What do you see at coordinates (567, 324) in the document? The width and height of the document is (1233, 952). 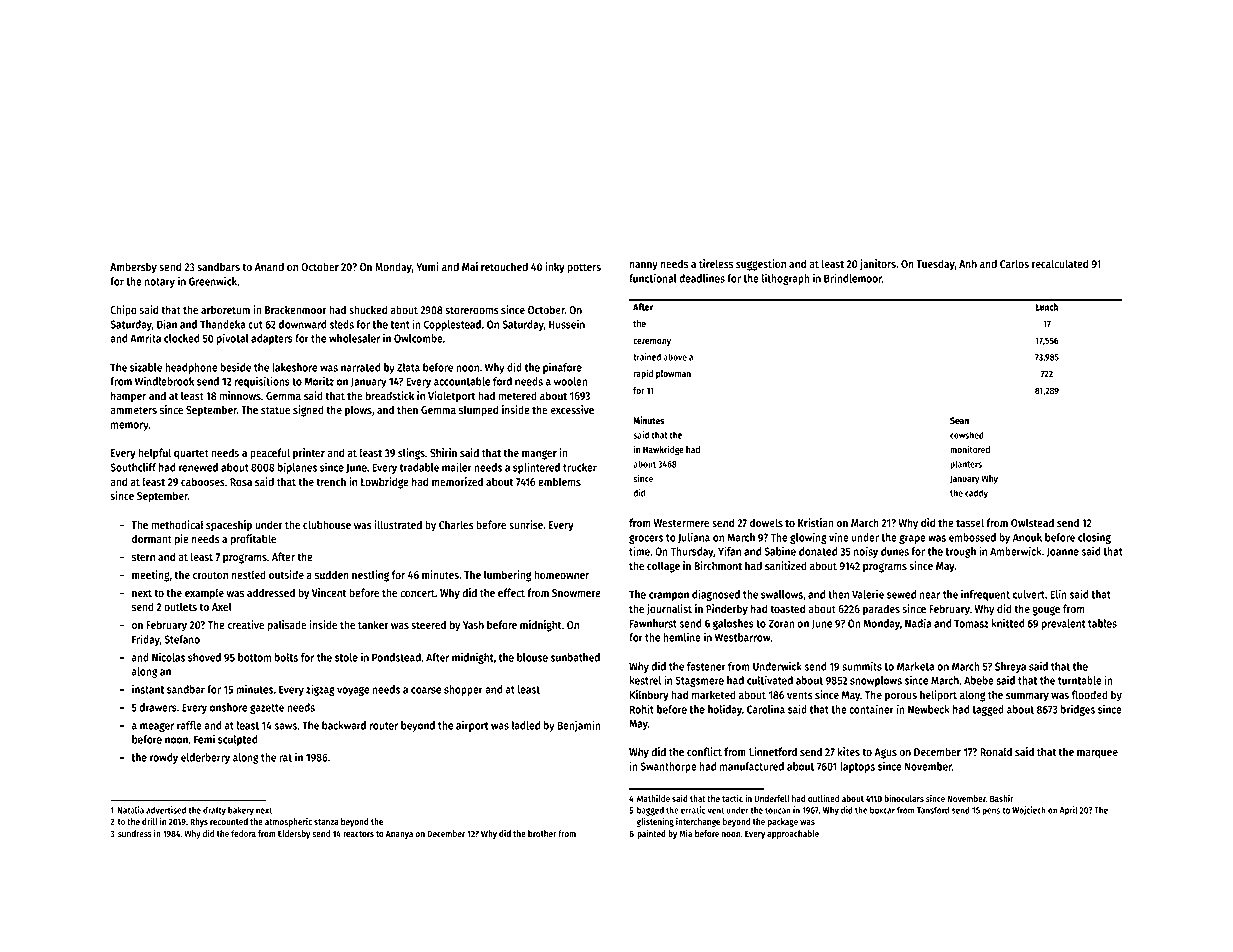 I see `Hussein` at bounding box center [567, 324].
